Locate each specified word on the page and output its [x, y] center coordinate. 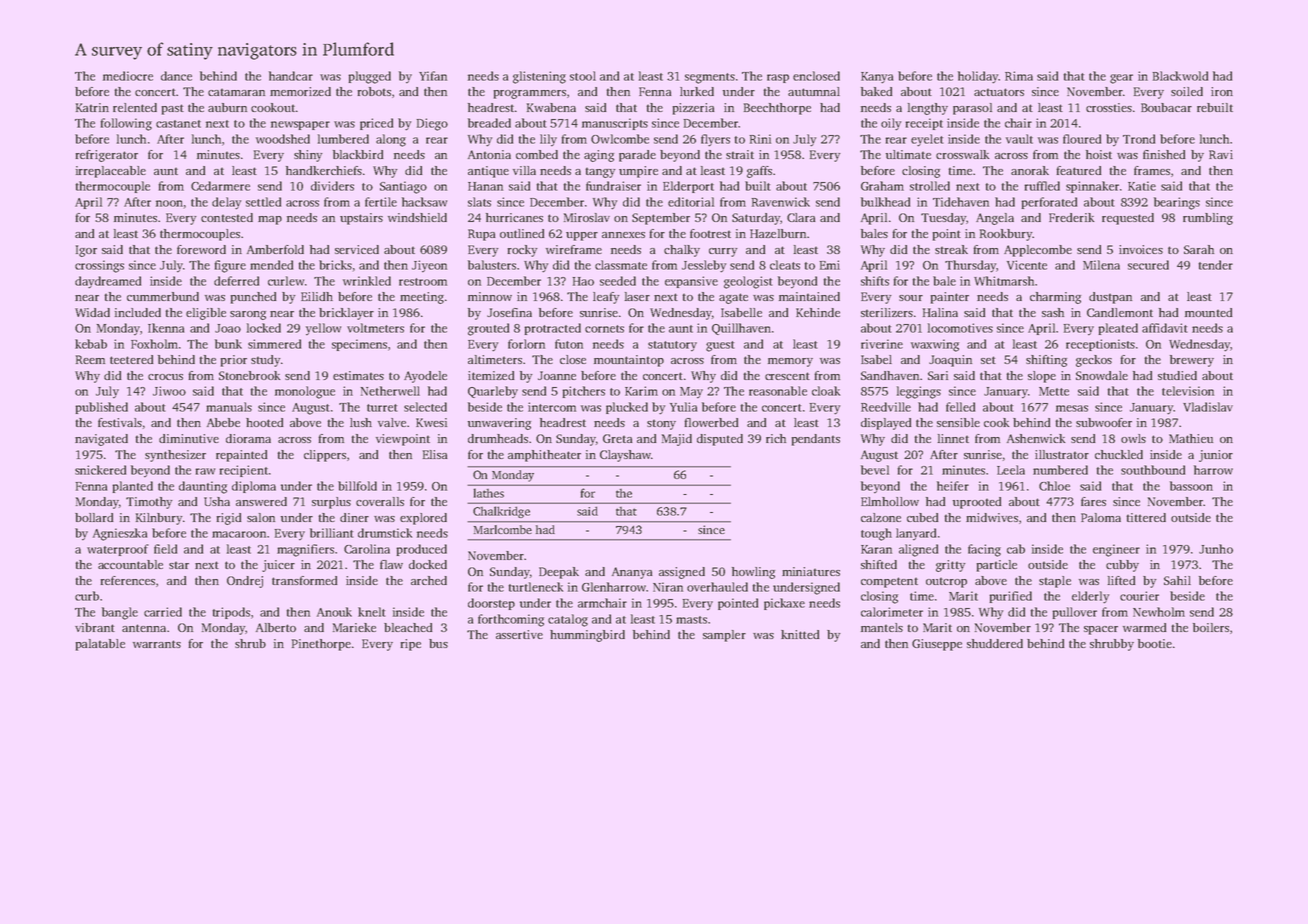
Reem [90, 359]
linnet [953, 438]
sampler [724, 636]
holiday [978, 77]
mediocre [128, 76]
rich [776, 438]
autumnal [814, 91]
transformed [305, 580]
